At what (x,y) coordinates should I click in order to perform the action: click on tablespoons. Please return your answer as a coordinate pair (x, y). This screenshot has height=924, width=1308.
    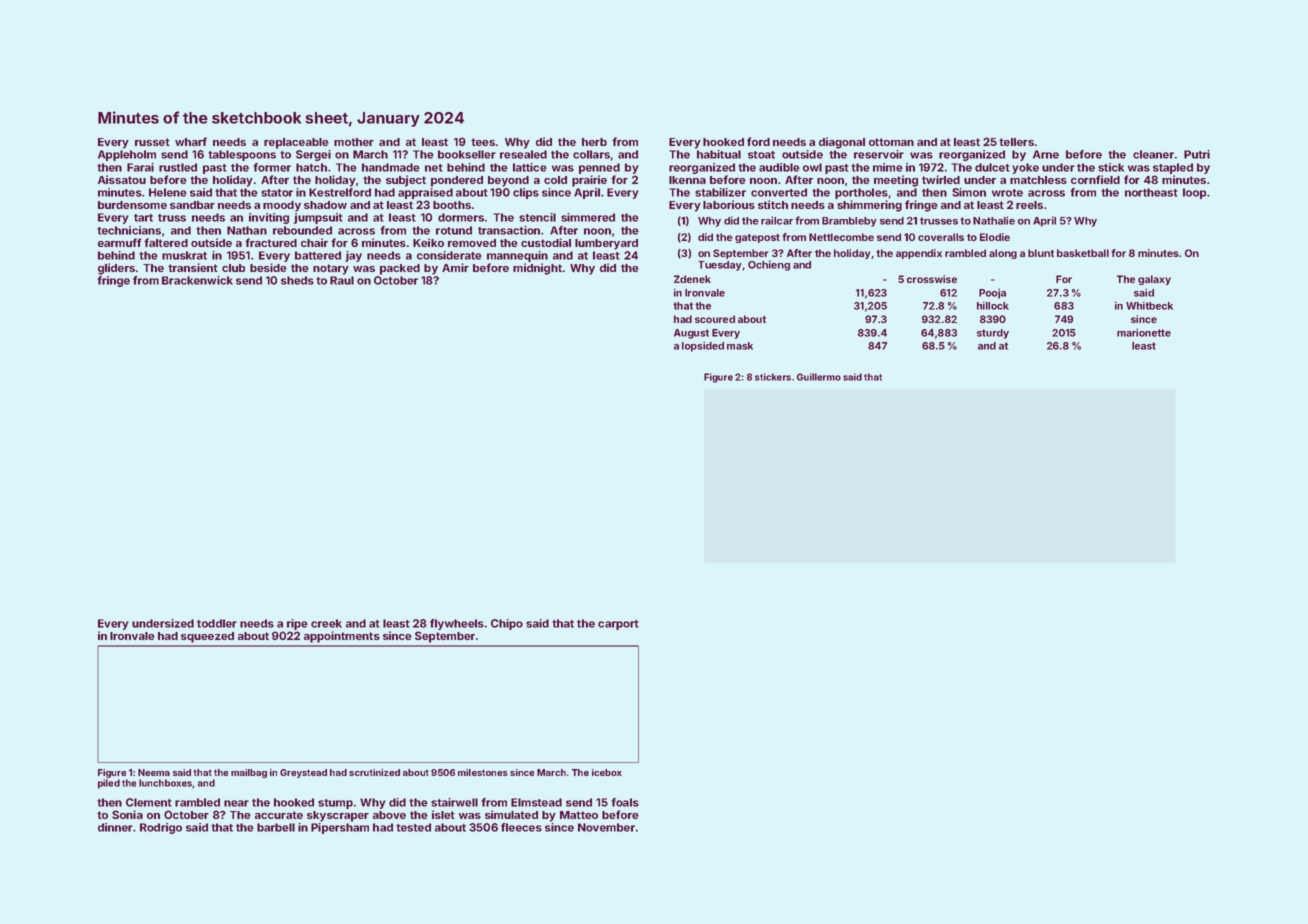
    Looking at the image, I should click on (242, 155).
